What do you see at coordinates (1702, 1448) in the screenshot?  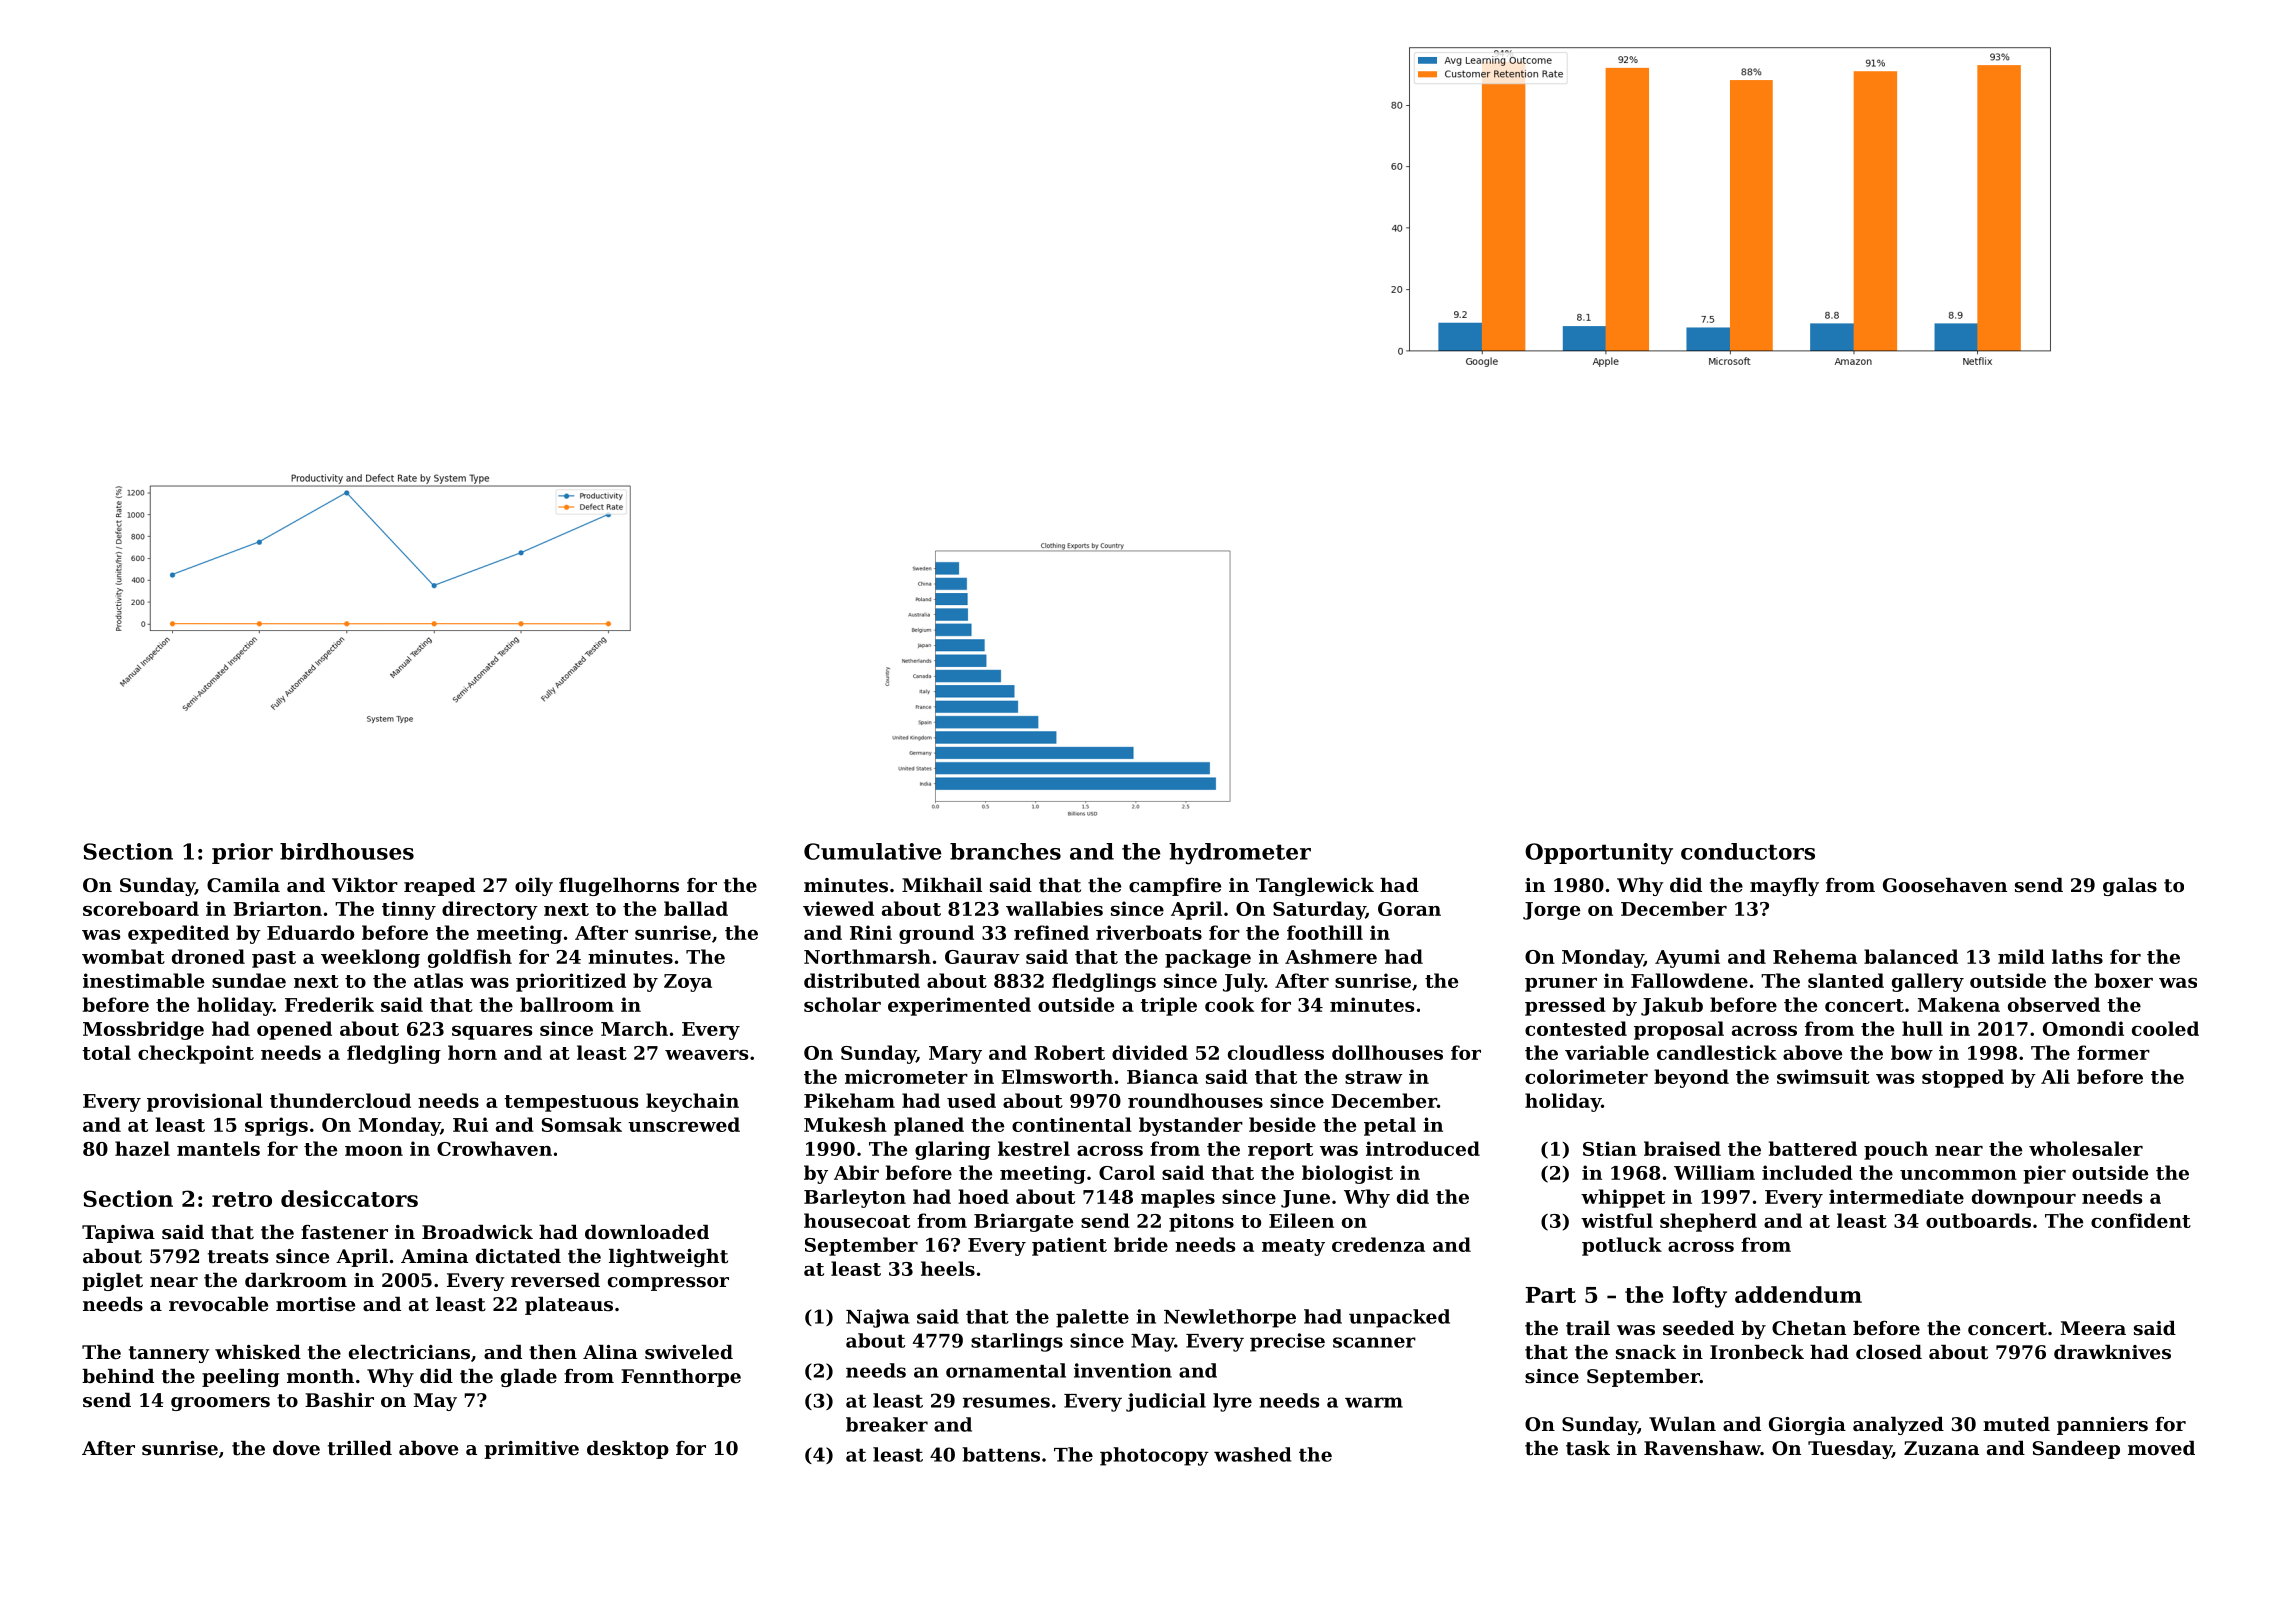 I see `Ravenshaw` at bounding box center [1702, 1448].
